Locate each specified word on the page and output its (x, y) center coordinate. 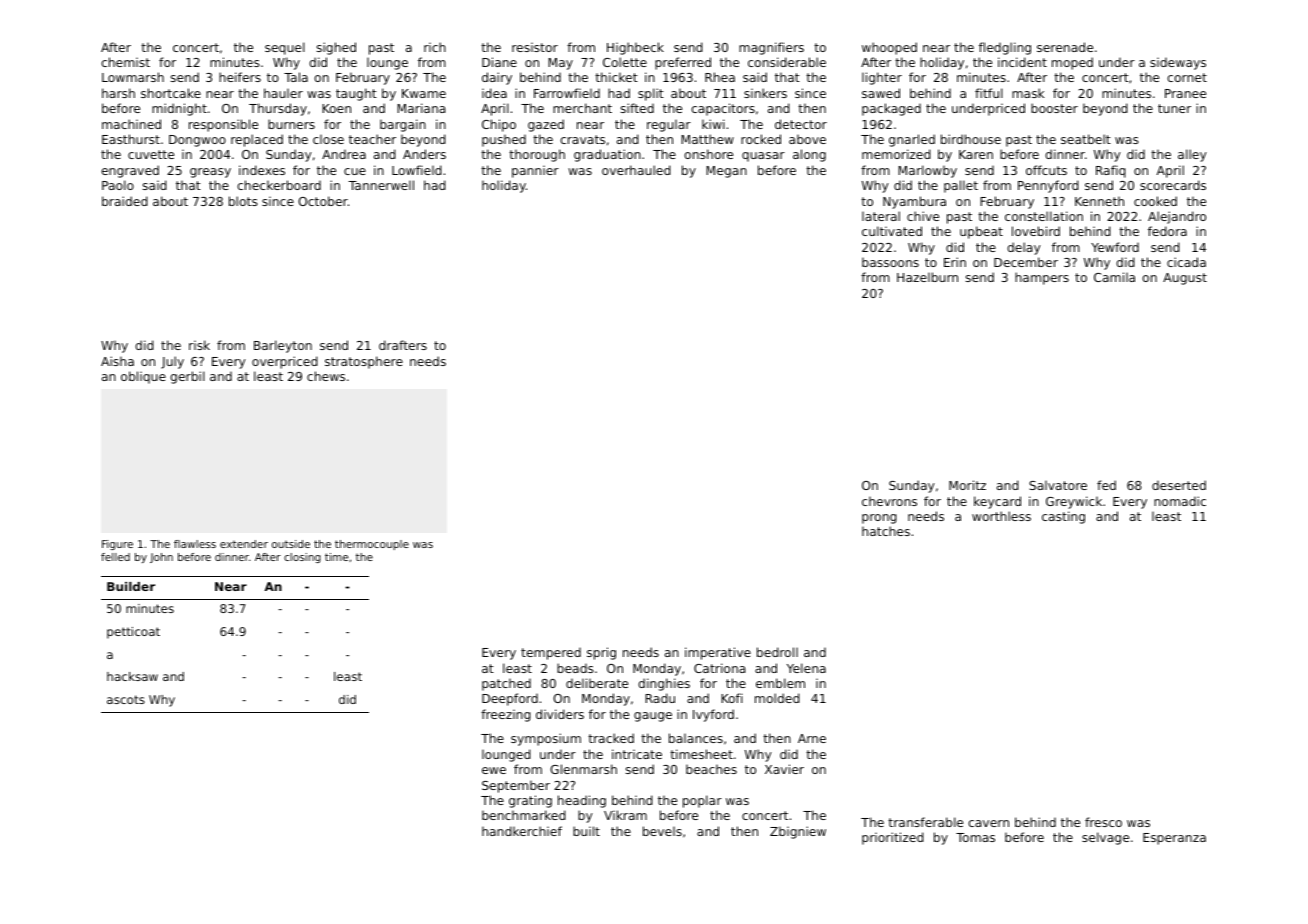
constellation (1044, 216)
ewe (494, 770)
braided (125, 201)
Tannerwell (381, 185)
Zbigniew (798, 832)
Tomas (975, 837)
